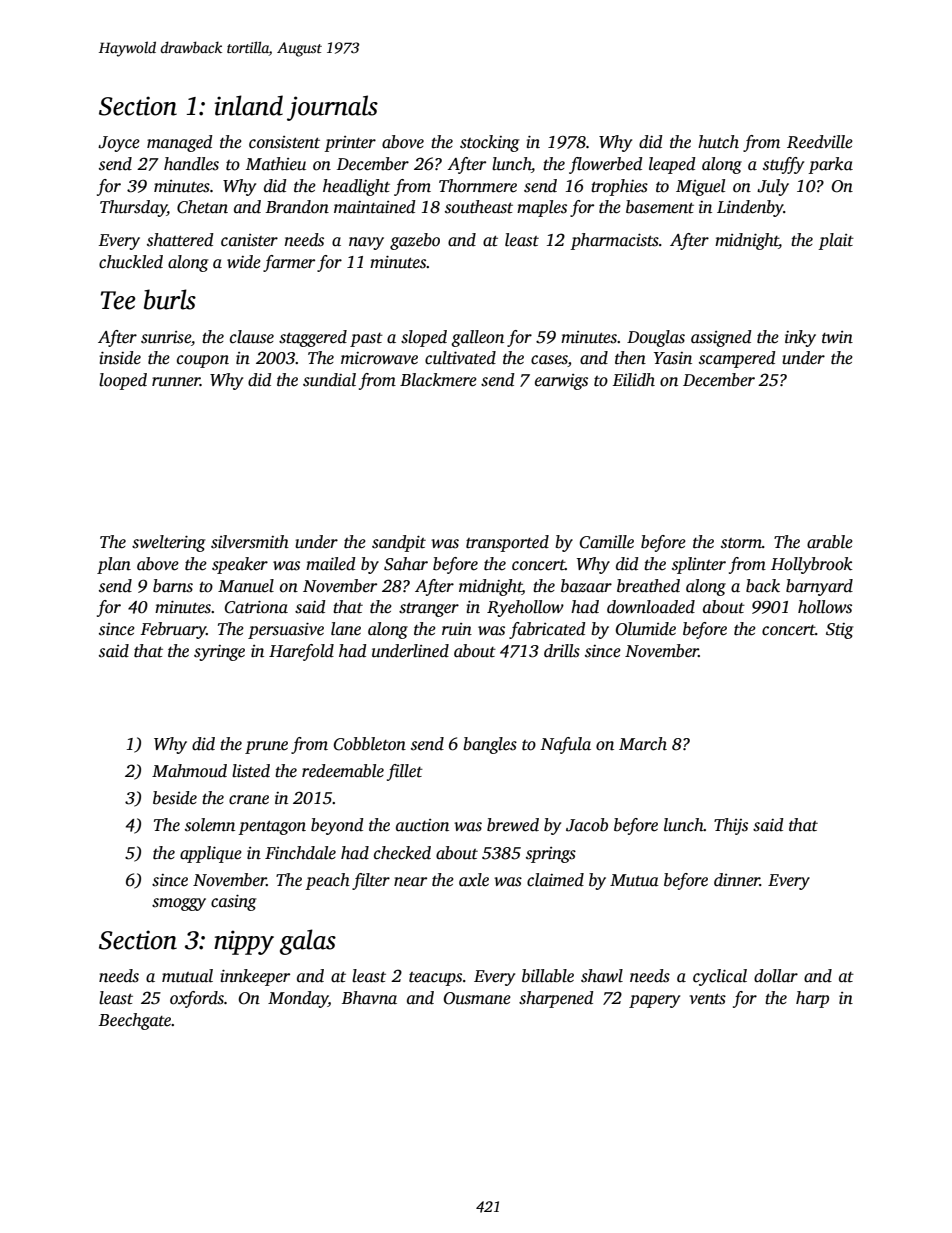 The height and width of the screenshot is (1233, 952). What do you see at coordinates (830, 542) in the screenshot?
I see `arable` at bounding box center [830, 542].
